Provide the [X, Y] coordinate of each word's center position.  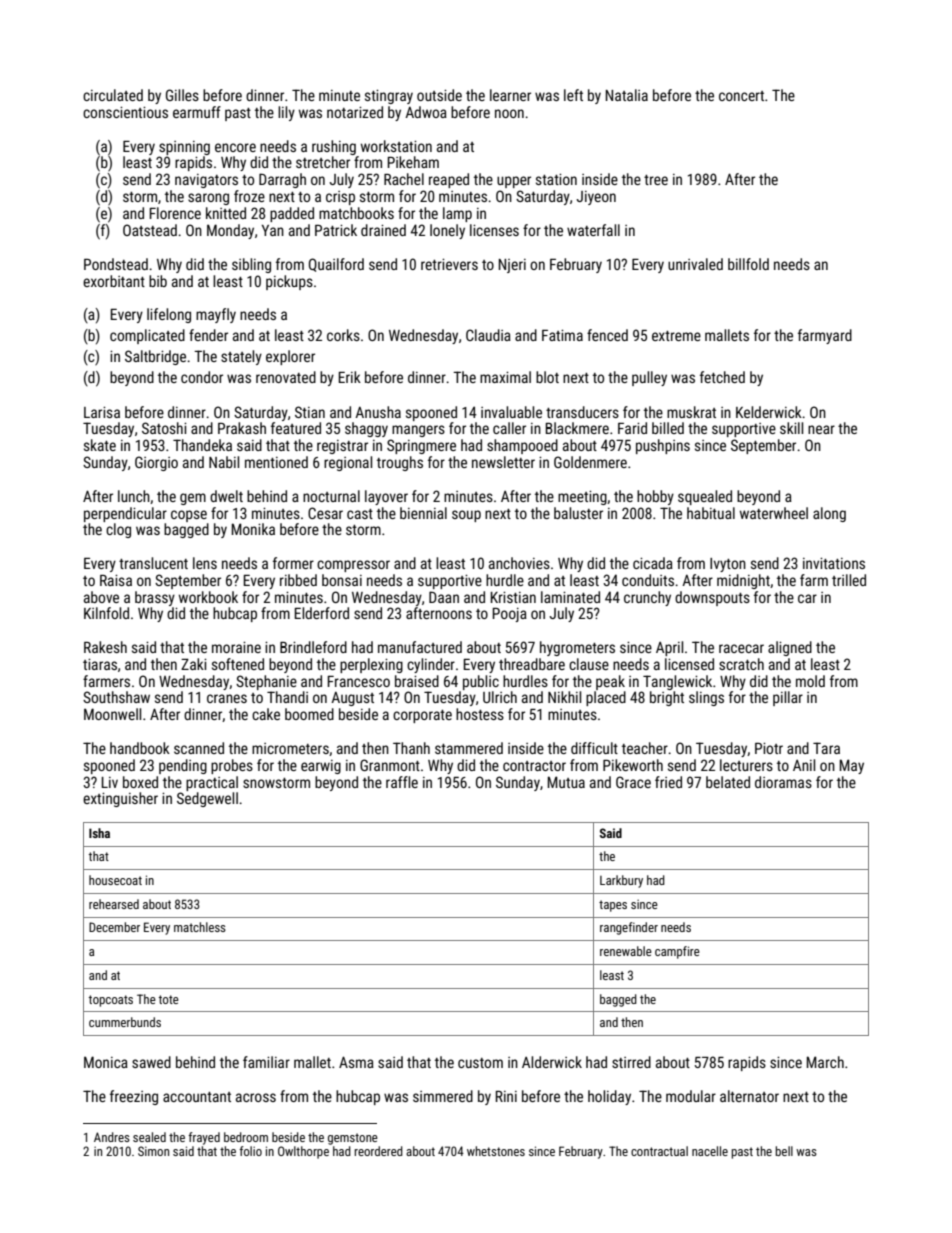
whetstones [496, 1151]
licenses [494, 230]
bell [784, 1151]
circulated [113, 95]
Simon [153, 1151]
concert [741, 96]
